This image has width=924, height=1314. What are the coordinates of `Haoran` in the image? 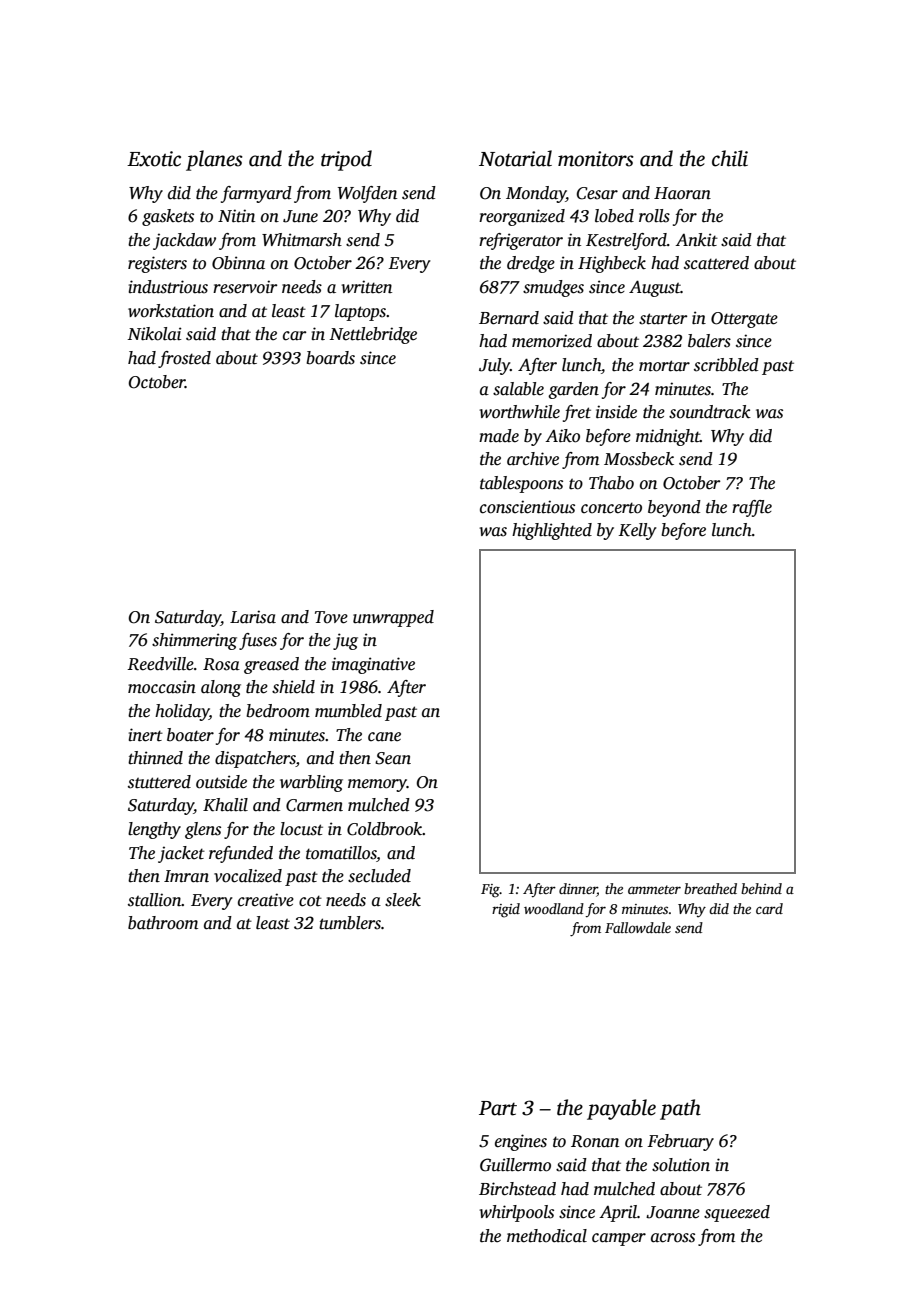 It's located at (682, 193).
